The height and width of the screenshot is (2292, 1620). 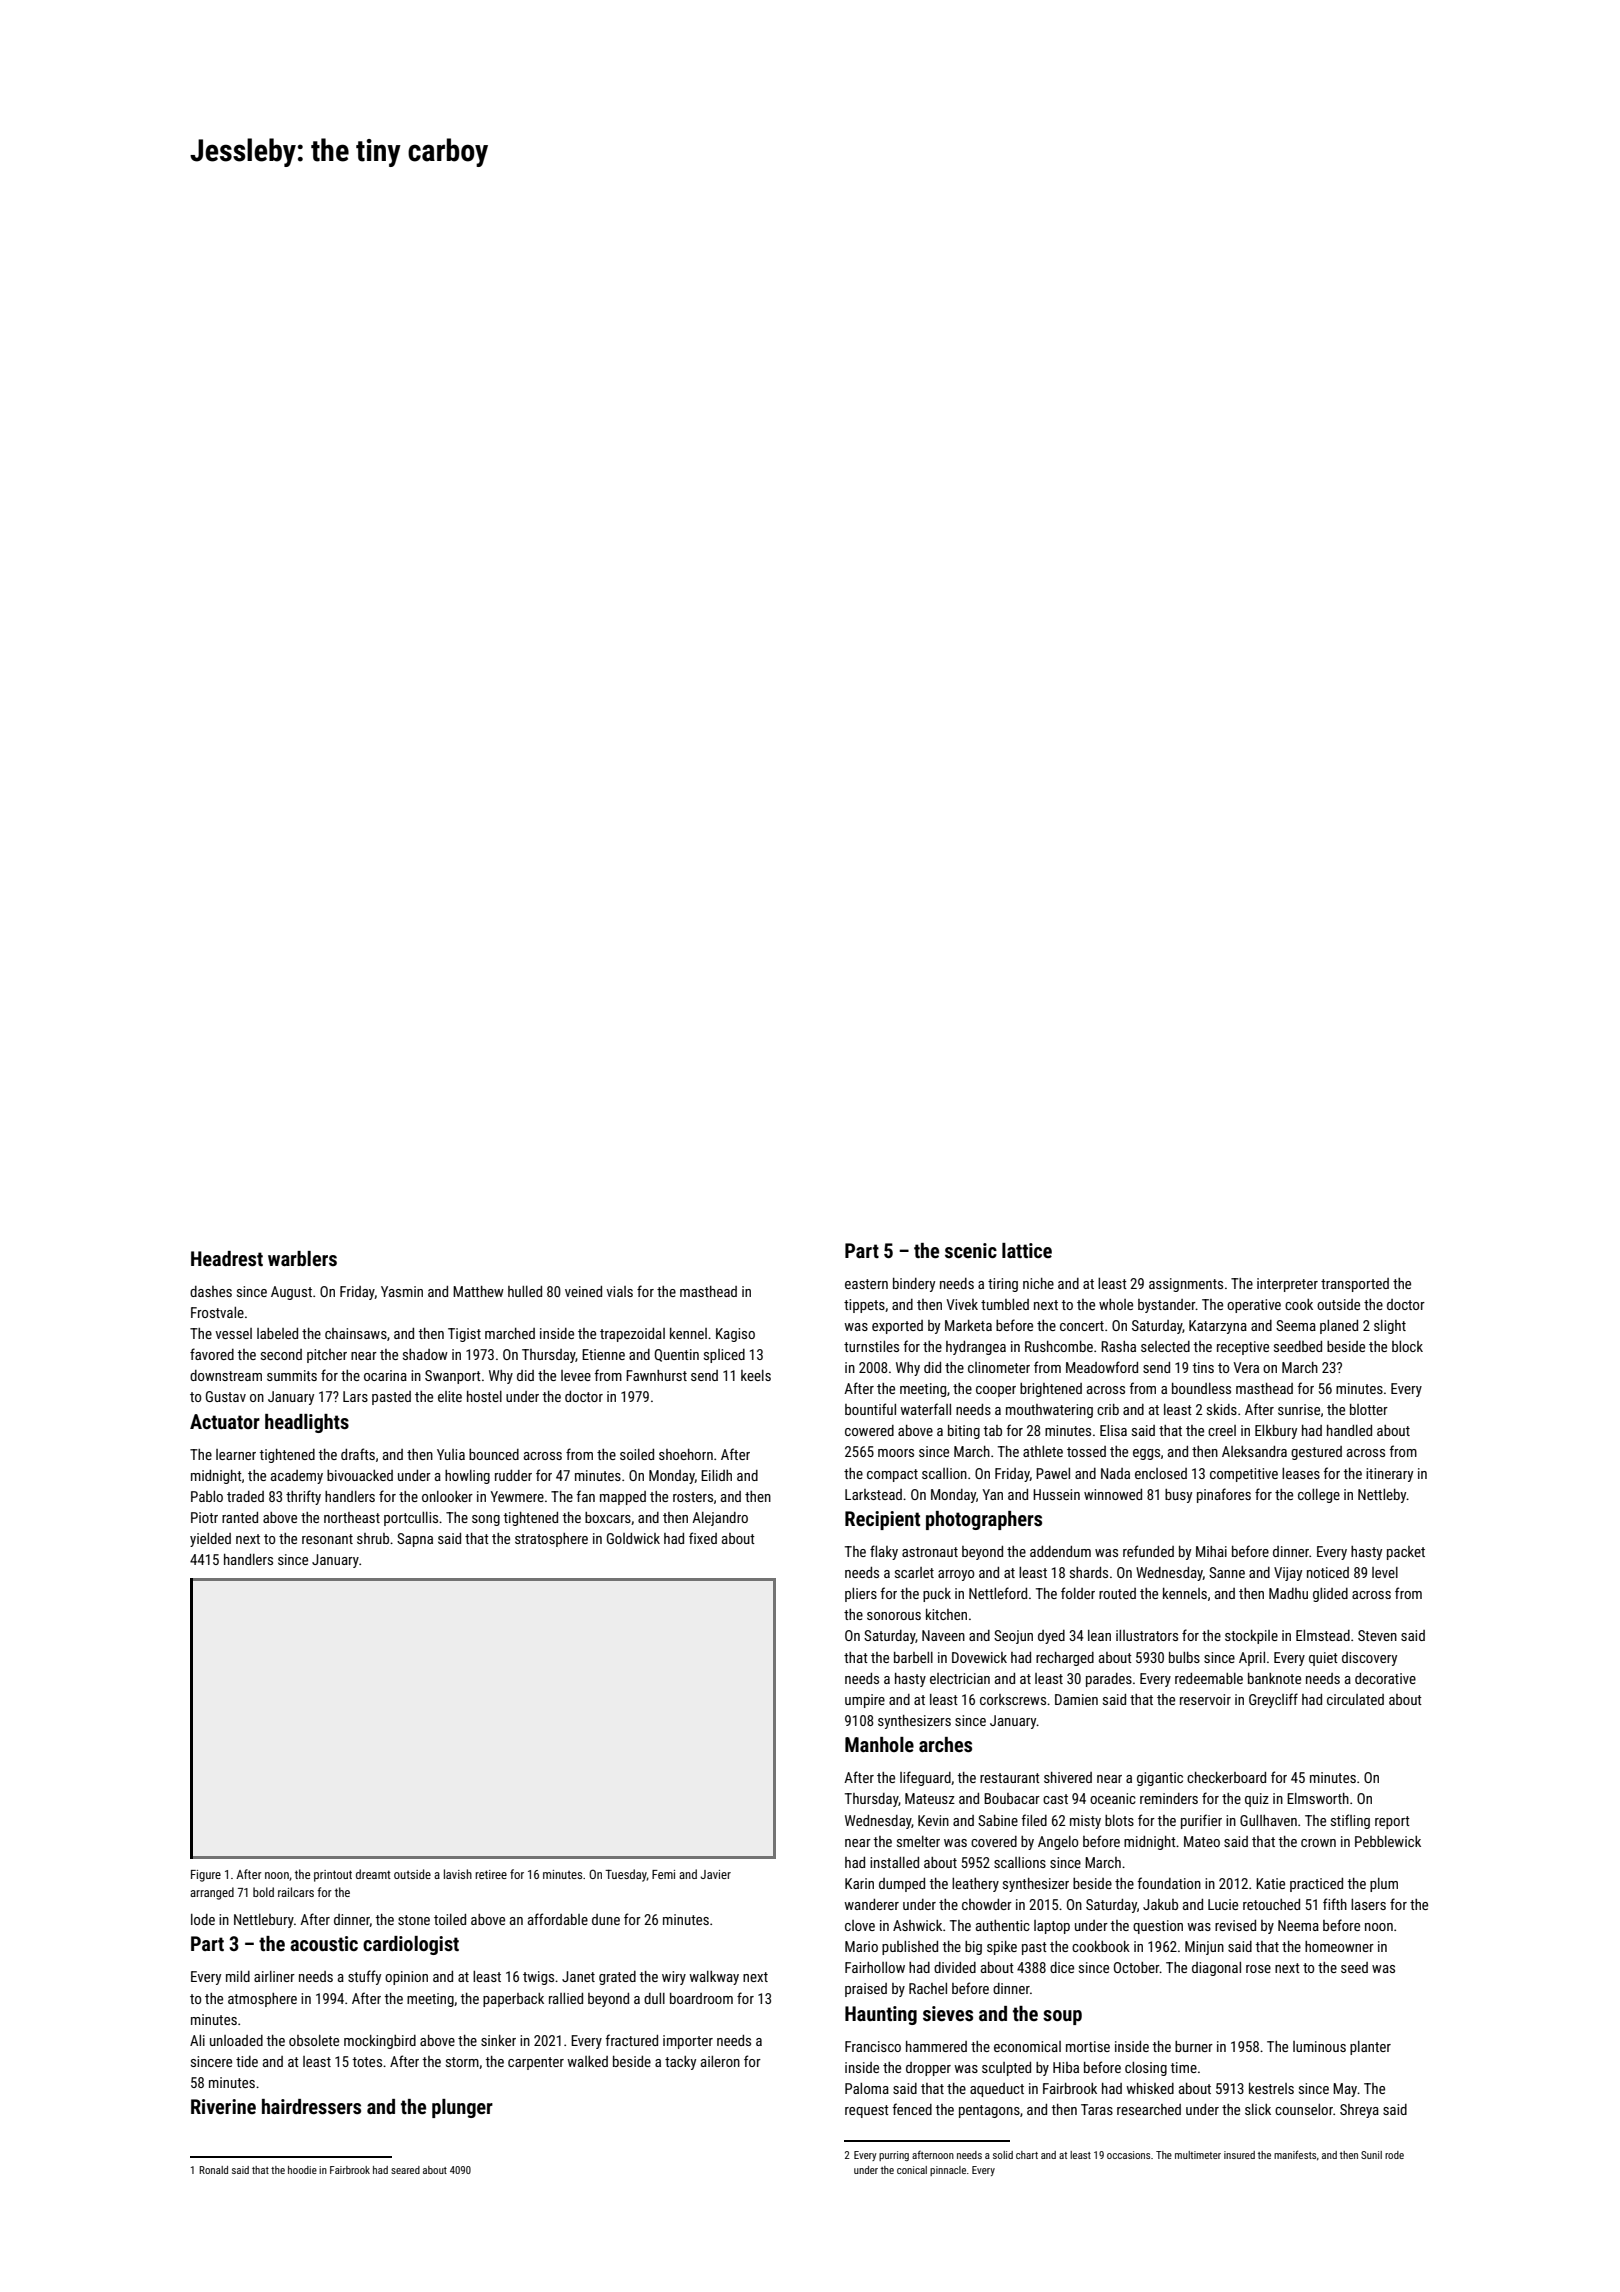 I want to click on Minjun, so click(x=1204, y=1948).
